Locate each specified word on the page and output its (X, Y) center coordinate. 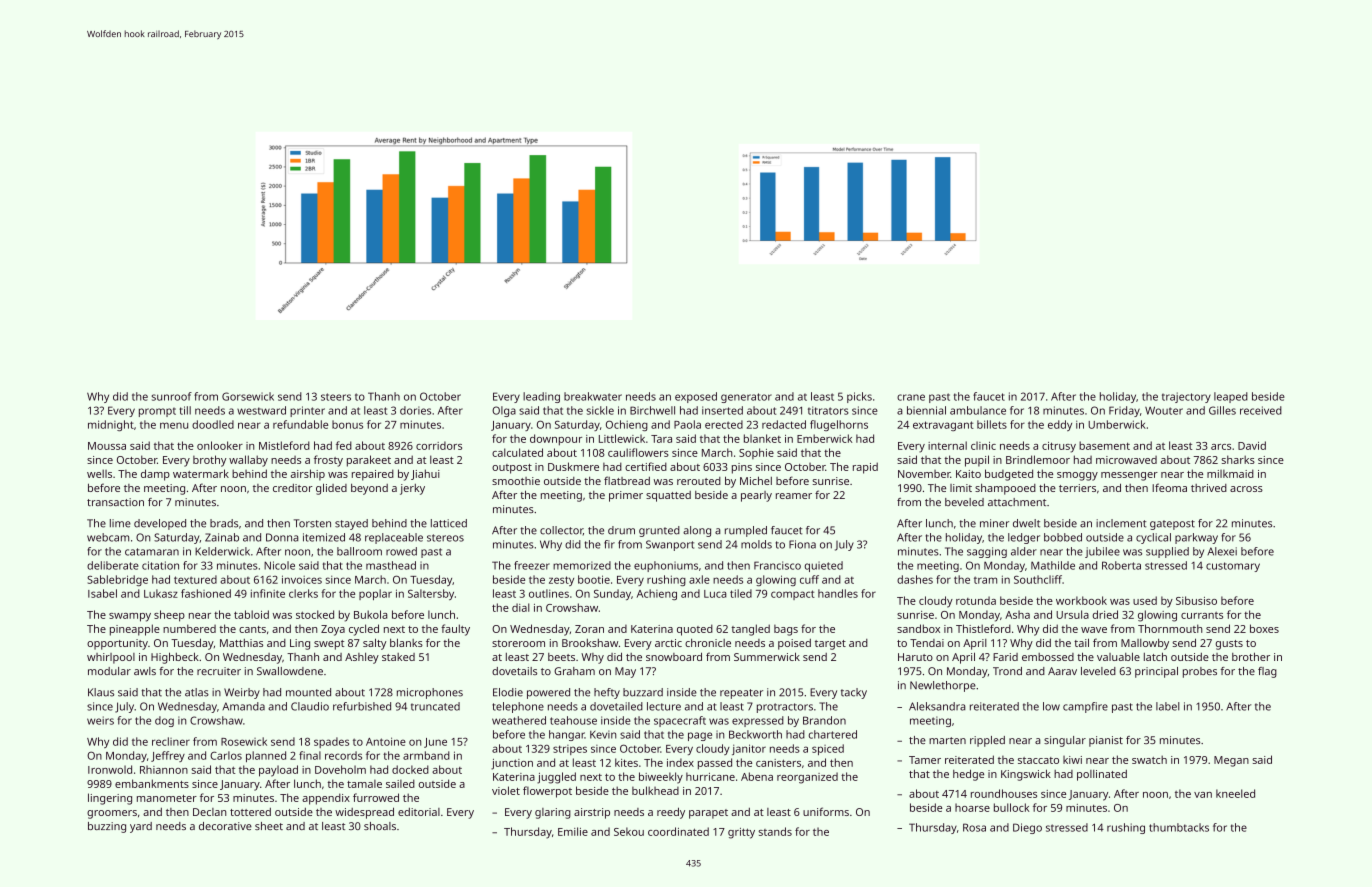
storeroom (518, 643)
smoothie (516, 481)
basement (1104, 445)
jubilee (1102, 552)
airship (308, 475)
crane (911, 397)
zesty (561, 581)
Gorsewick (248, 396)
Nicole (279, 565)
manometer (167, 798)
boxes (1264, 628)
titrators (828, 410)
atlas (197, 692)
